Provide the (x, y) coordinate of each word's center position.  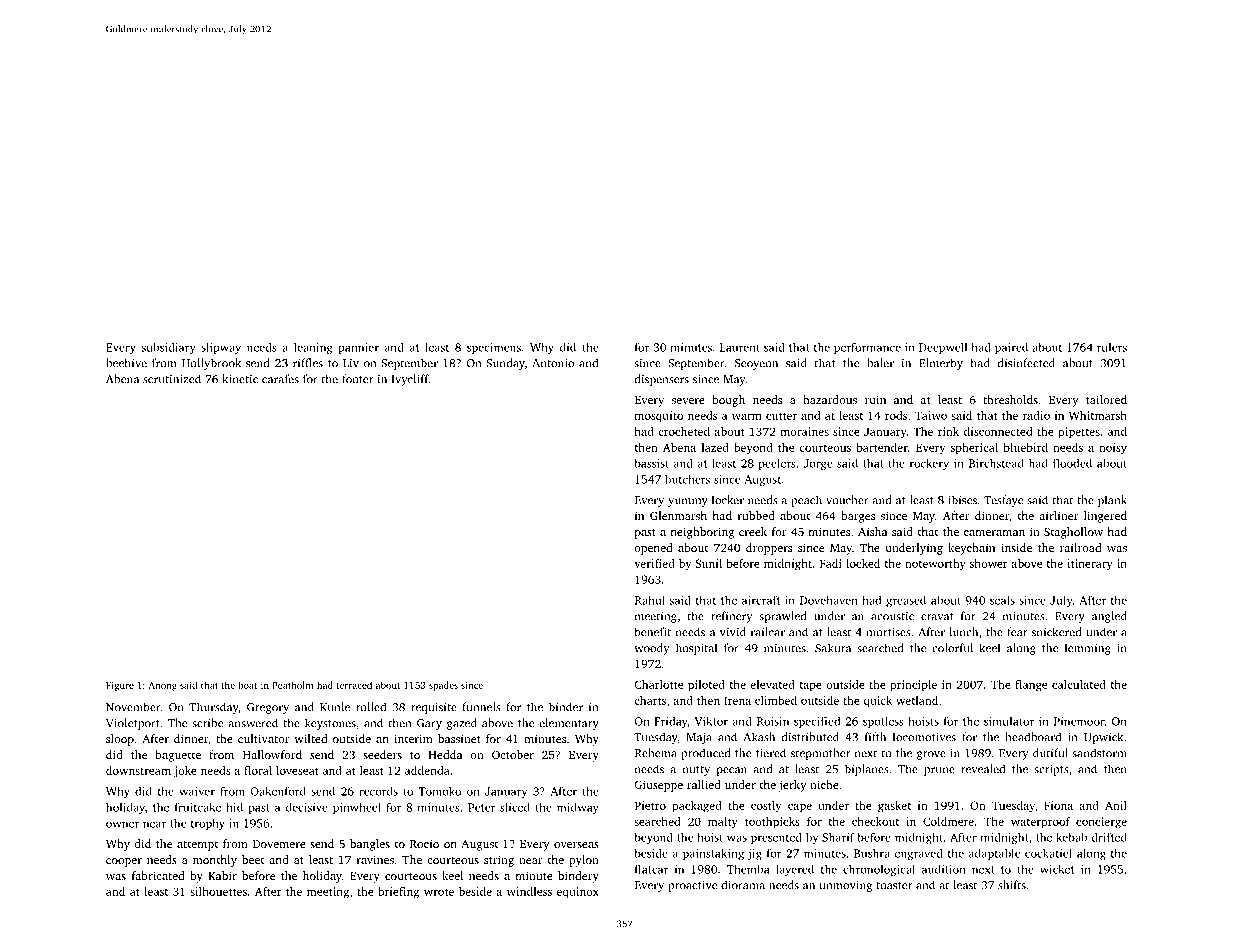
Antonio (553, 363)
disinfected (1026, 363)
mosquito (659, 417)
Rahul (650, 600)
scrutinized (172, 379)
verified (654, 563)
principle (913, 686)
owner (122, 824)
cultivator (264, 738)
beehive (126, 363)
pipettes (1079, 433)
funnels (482, 707)
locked (863, 563)
